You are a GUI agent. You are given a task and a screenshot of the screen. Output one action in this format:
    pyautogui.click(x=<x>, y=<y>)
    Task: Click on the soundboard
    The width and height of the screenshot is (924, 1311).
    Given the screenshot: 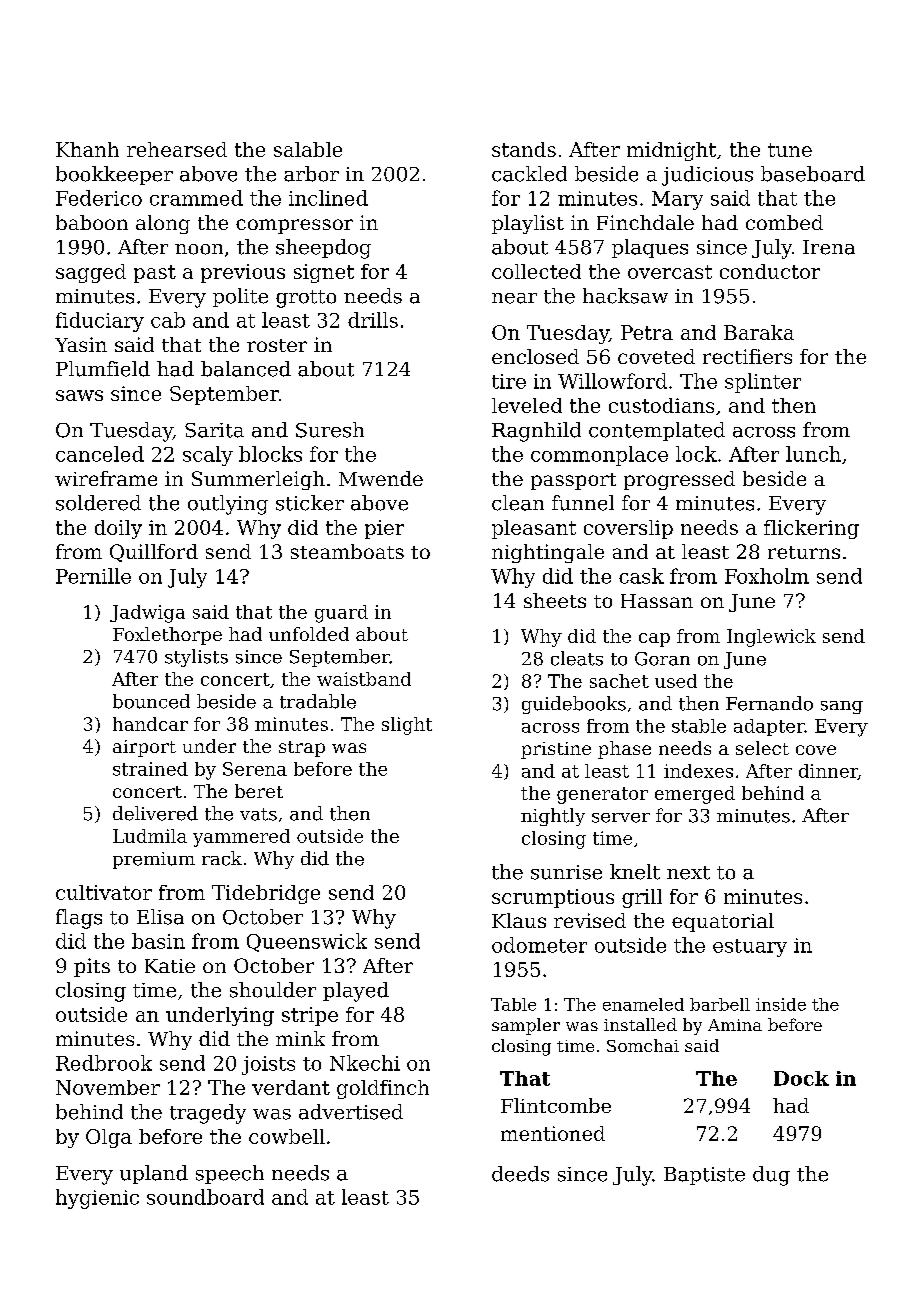 What is the action you would take?
    pyautogui.click(x=205, y=1197)
